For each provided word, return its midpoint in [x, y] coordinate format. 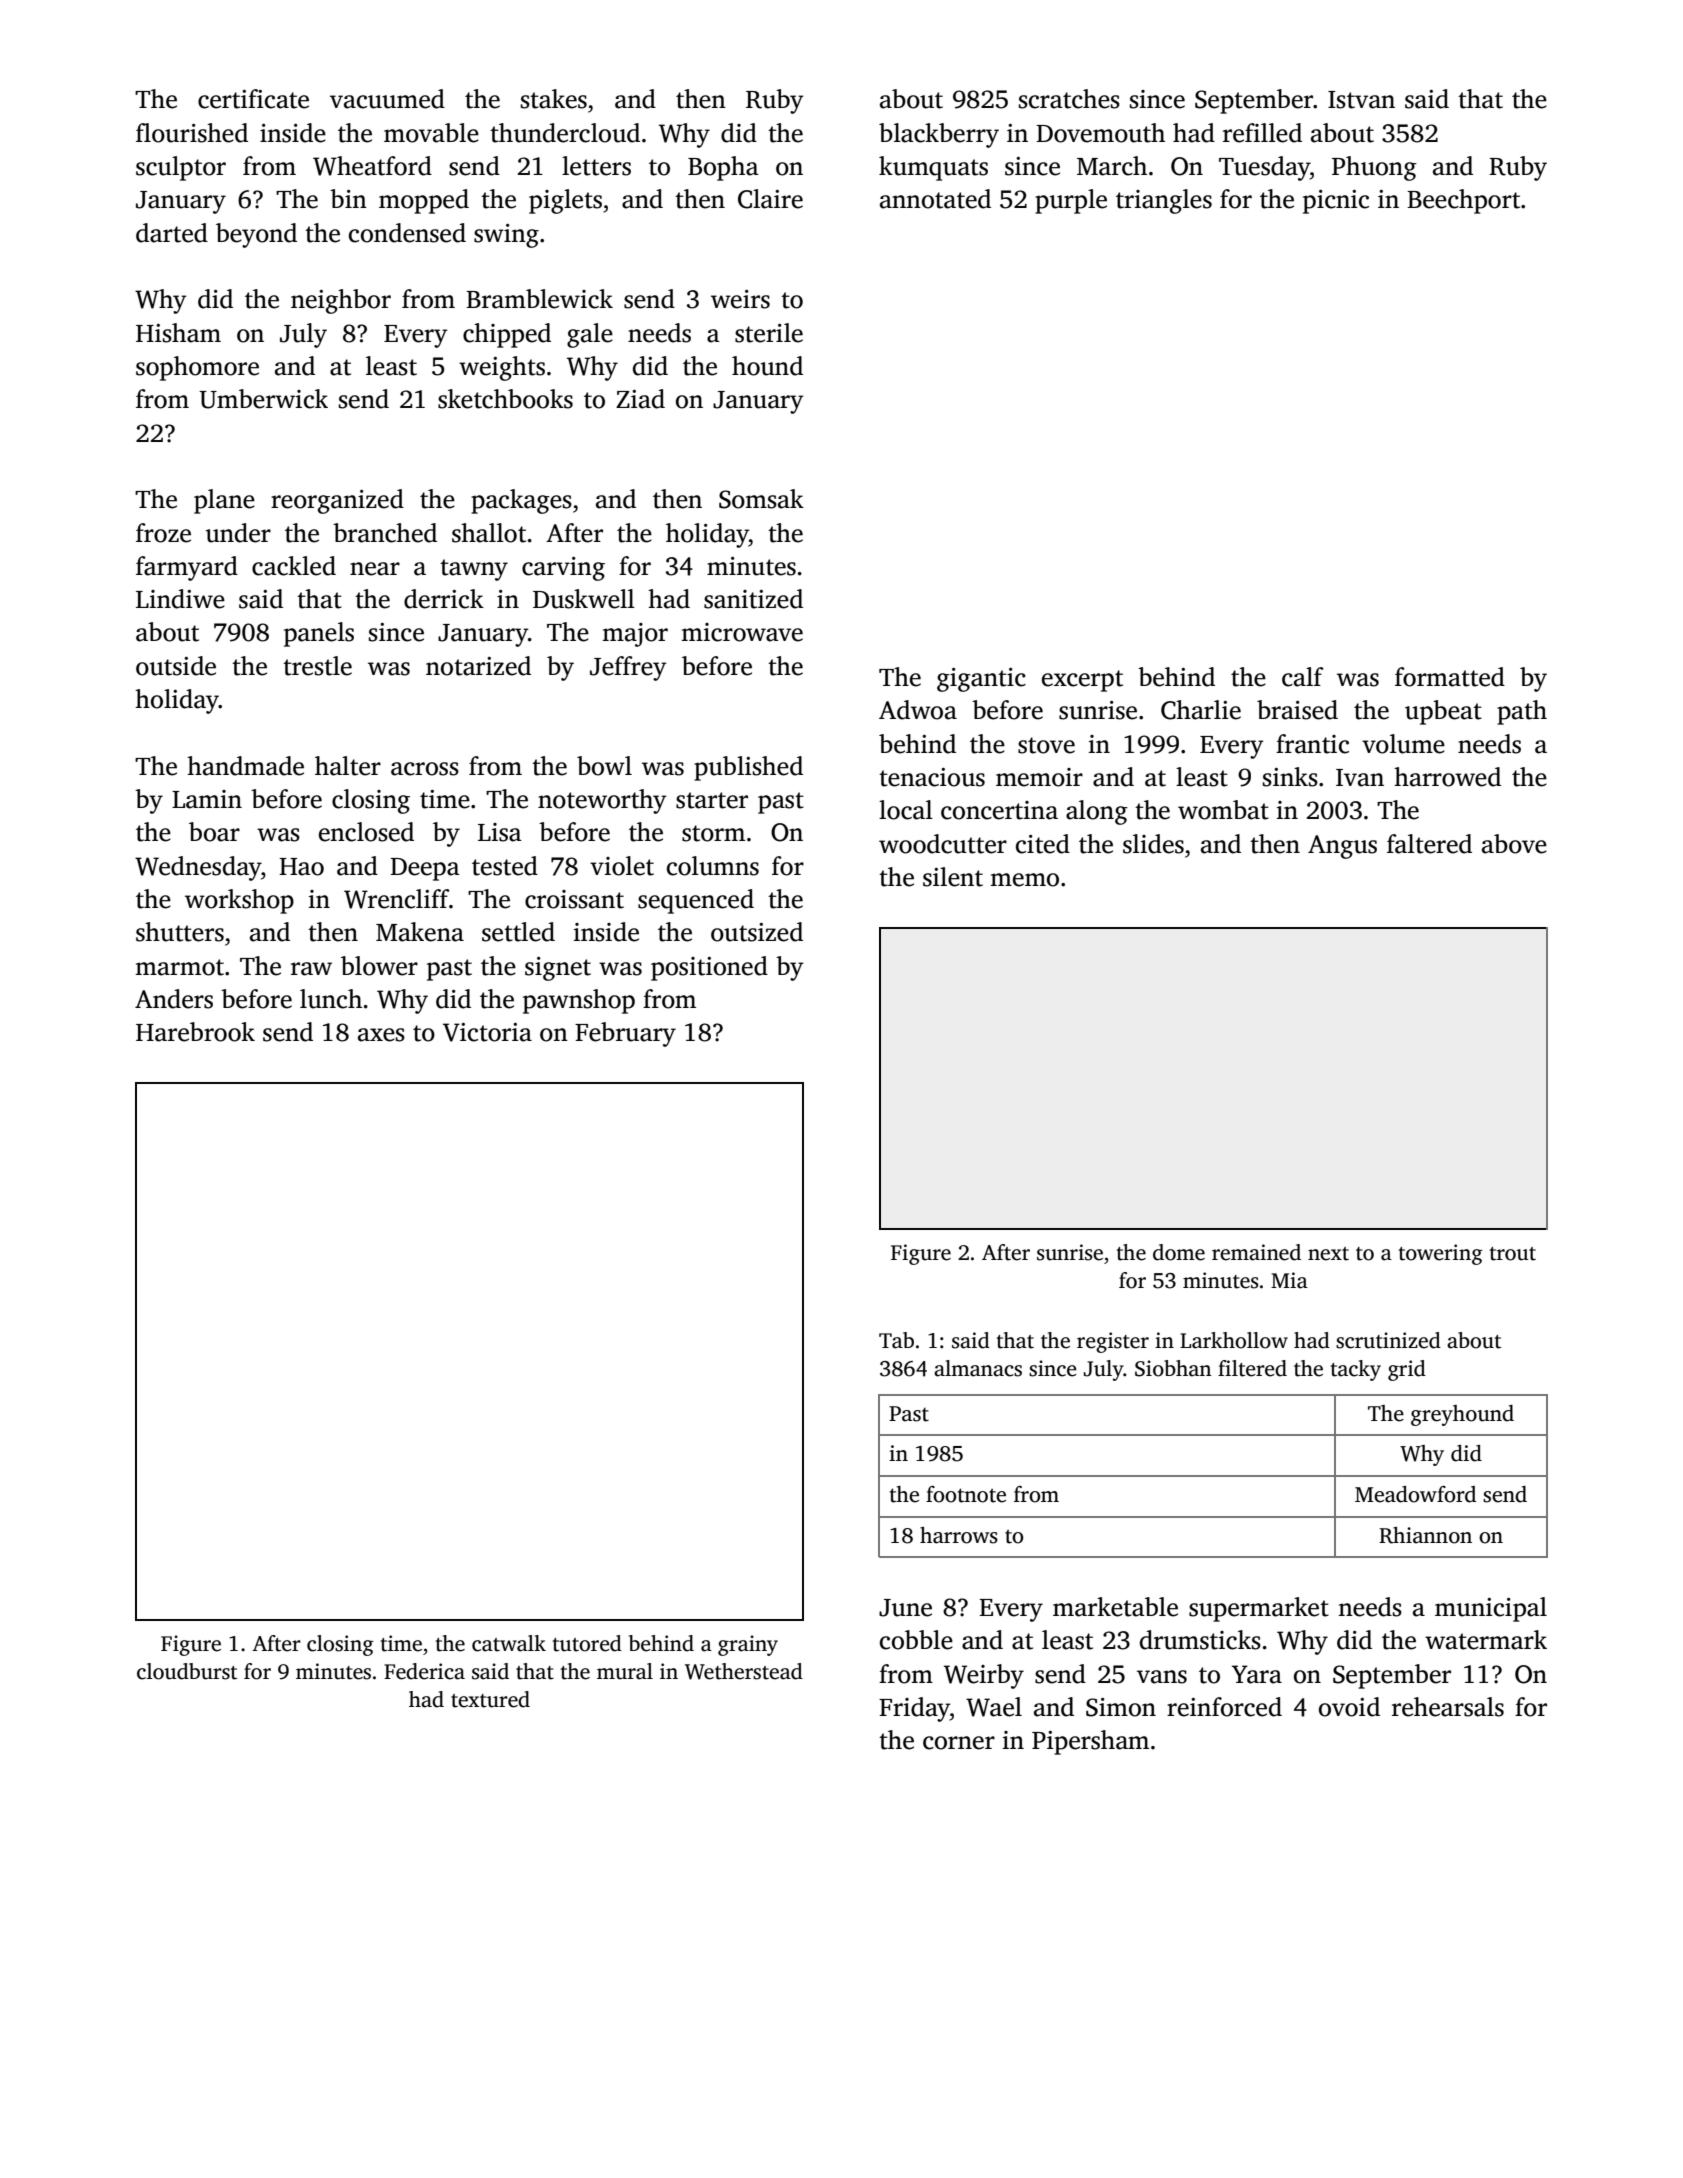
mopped [424, 201]
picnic [1336, 202]
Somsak [761, 499]
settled [518, 932]
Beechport [1463, 201]
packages [521, 501]
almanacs [978, 1368]
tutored [587, 1643]
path [1522, 712]
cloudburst [187, 1671]
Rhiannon [1425, 1535]
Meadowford [1415, 1494]
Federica [424, 1671]
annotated [935, 199]
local [906, 810]
